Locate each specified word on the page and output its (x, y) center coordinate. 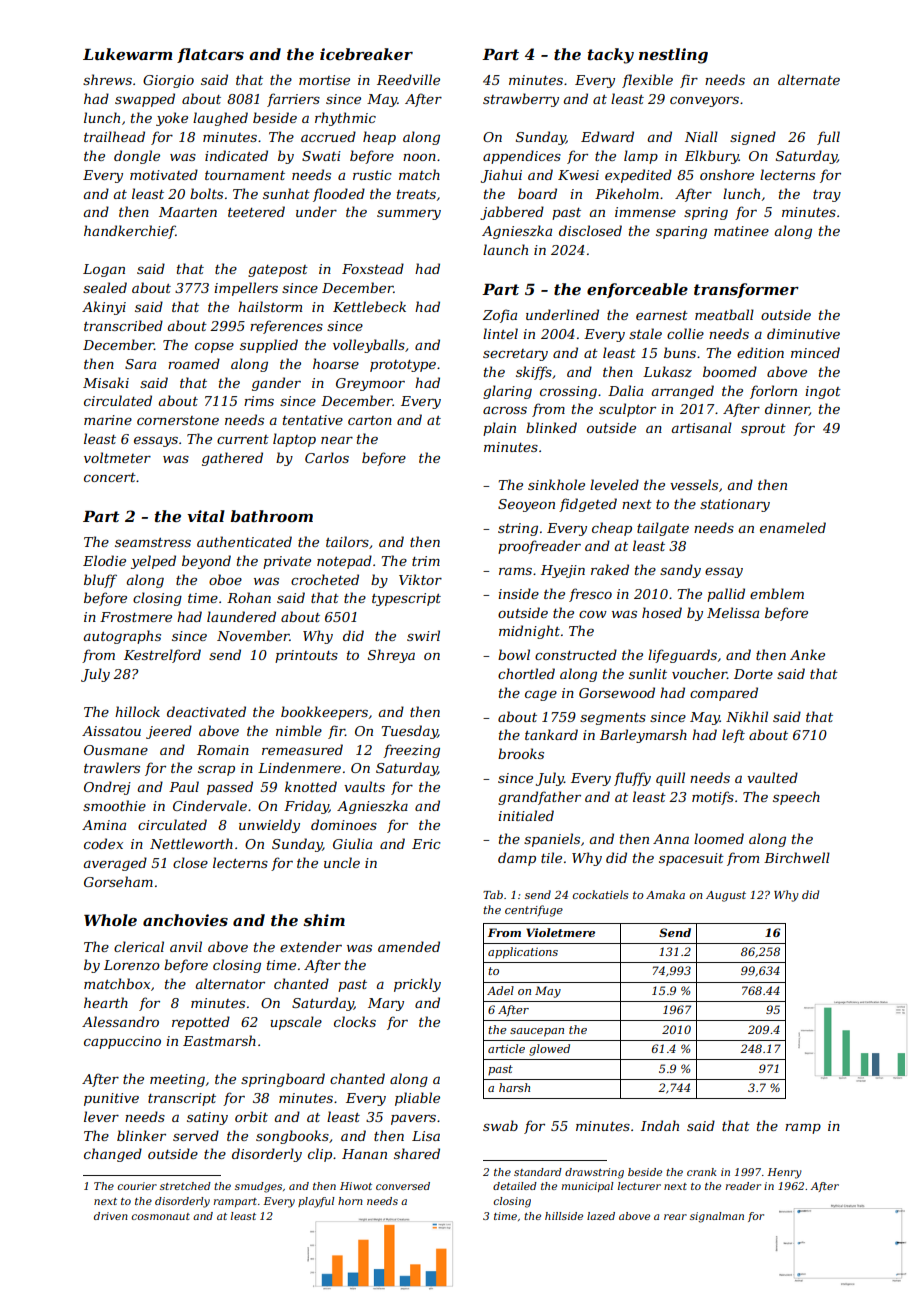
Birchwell (797, 857)
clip (320, 1155)
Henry (784, 1173)
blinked (551, 427)
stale (645, 333)
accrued (328, 136)
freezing (411, 751)
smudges (258, 1187)
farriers (293, 100)
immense (645, 212)
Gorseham (118, 881)
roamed (194, 363)
